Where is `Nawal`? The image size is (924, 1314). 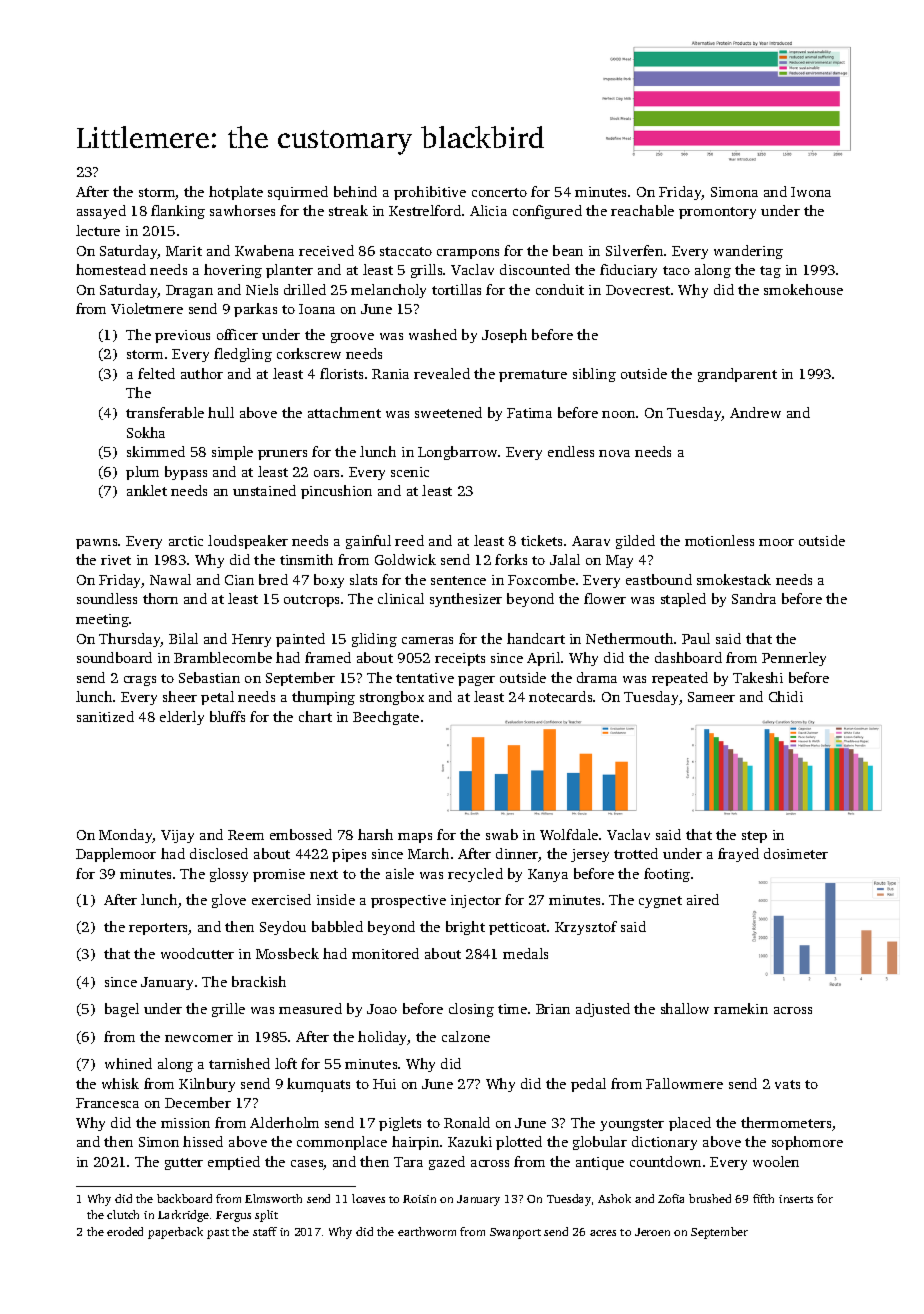
Nawal is located at coordinates (170, 579).
